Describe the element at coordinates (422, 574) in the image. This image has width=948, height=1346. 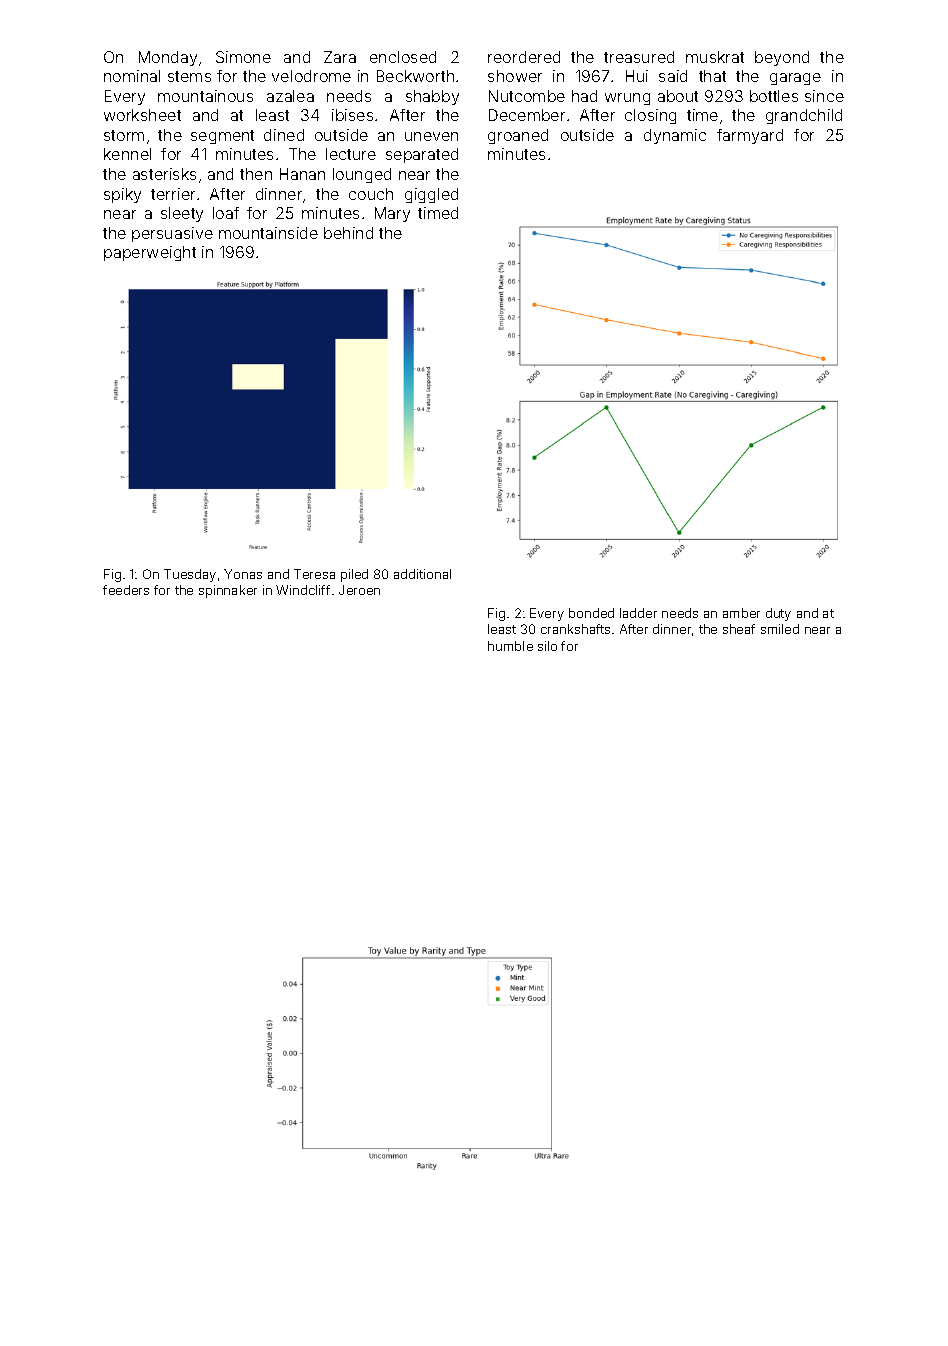
I see `additional` at that location.
